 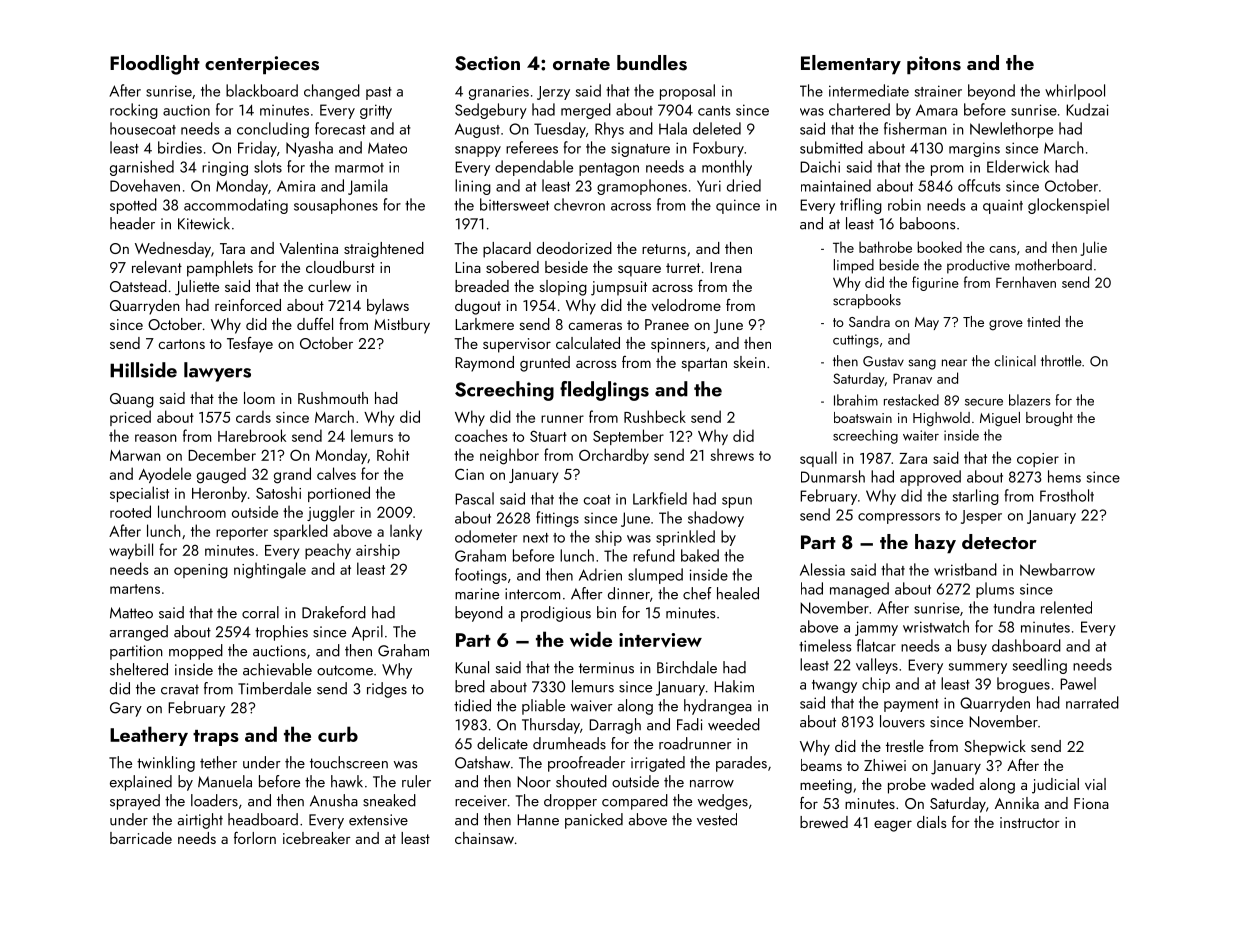 What do you see at coordinates (262, 65) in the document?
I see `centerpieces` at bounding box center [262, 65].
